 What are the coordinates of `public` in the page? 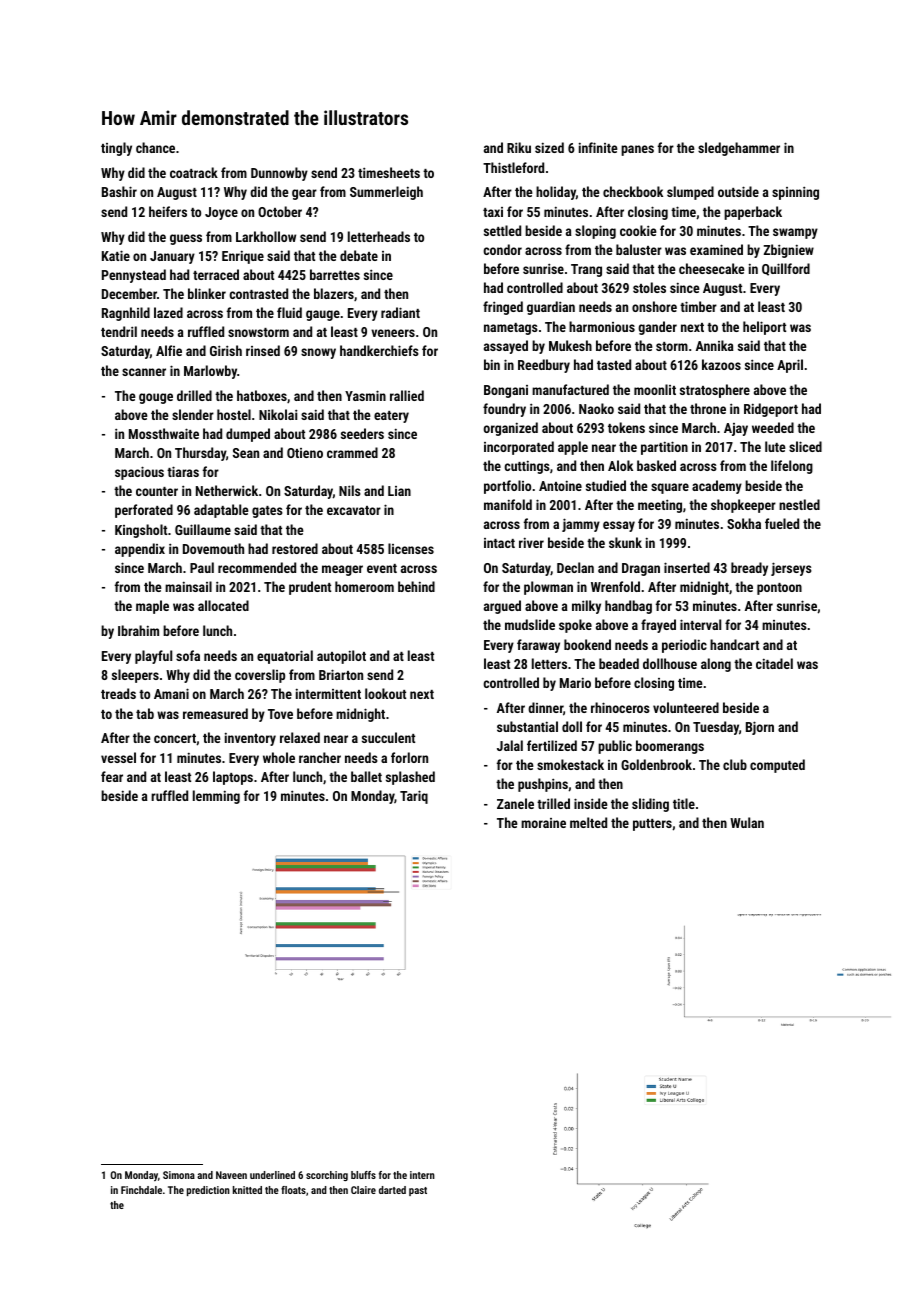 It's located at (615, 747).
